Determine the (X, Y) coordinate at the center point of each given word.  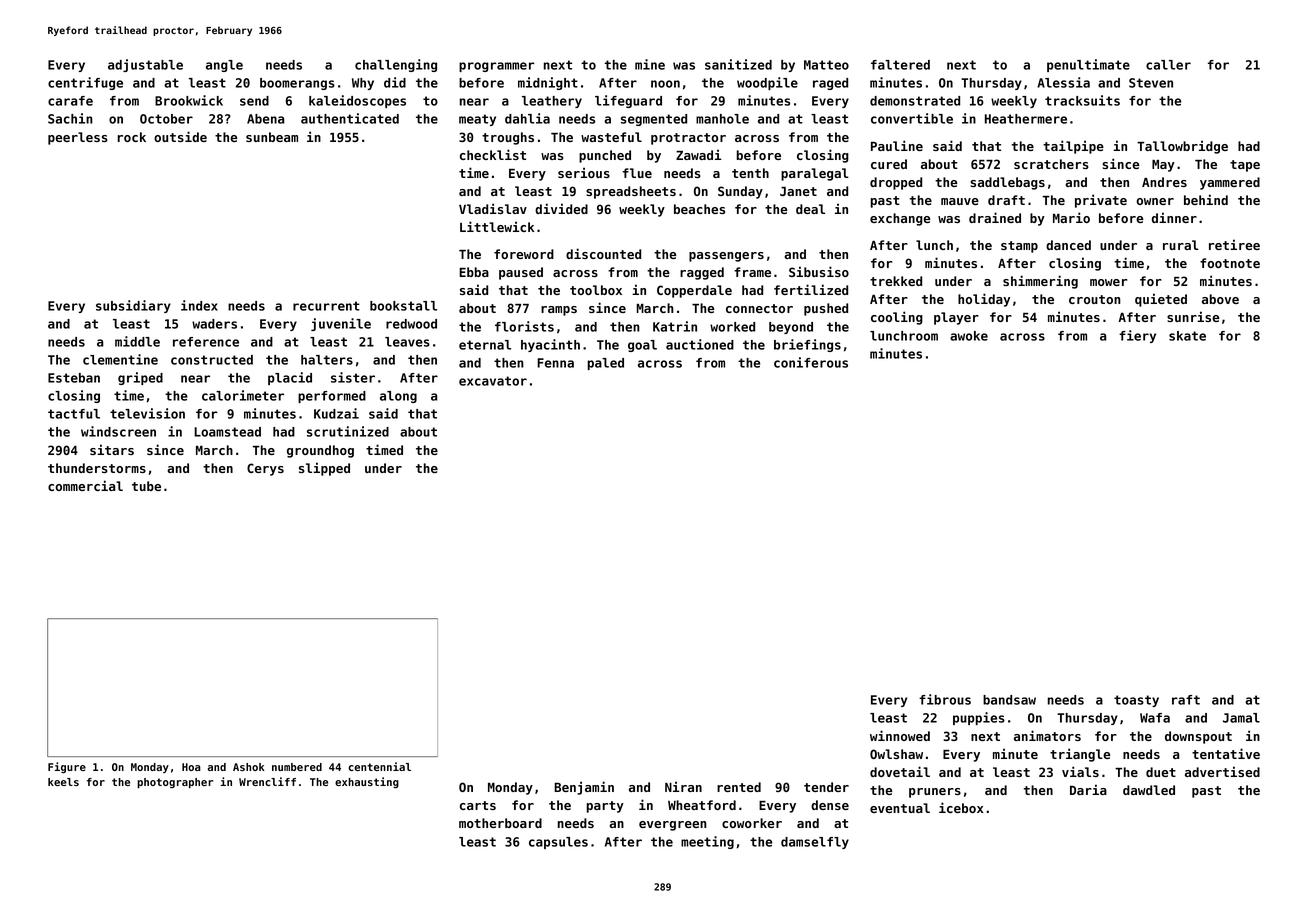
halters (327, 360)
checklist (493, 154)
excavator (493, 381)
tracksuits (1082, 100)
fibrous (945, 699)
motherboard (500, 823)
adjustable (145, 65)
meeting (707, 842)
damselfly (815, 843)
